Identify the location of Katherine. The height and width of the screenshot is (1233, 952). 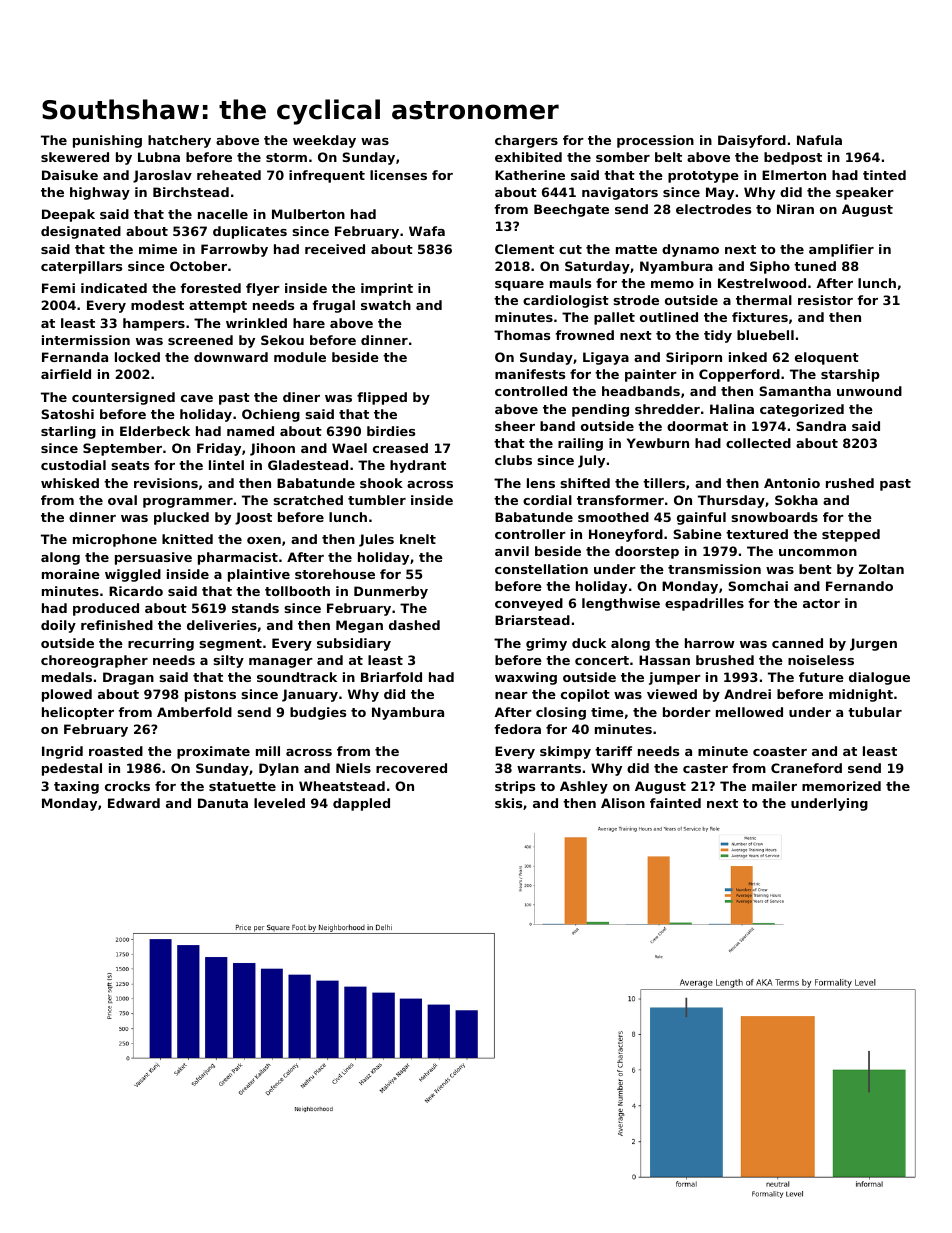
(530, 175).
